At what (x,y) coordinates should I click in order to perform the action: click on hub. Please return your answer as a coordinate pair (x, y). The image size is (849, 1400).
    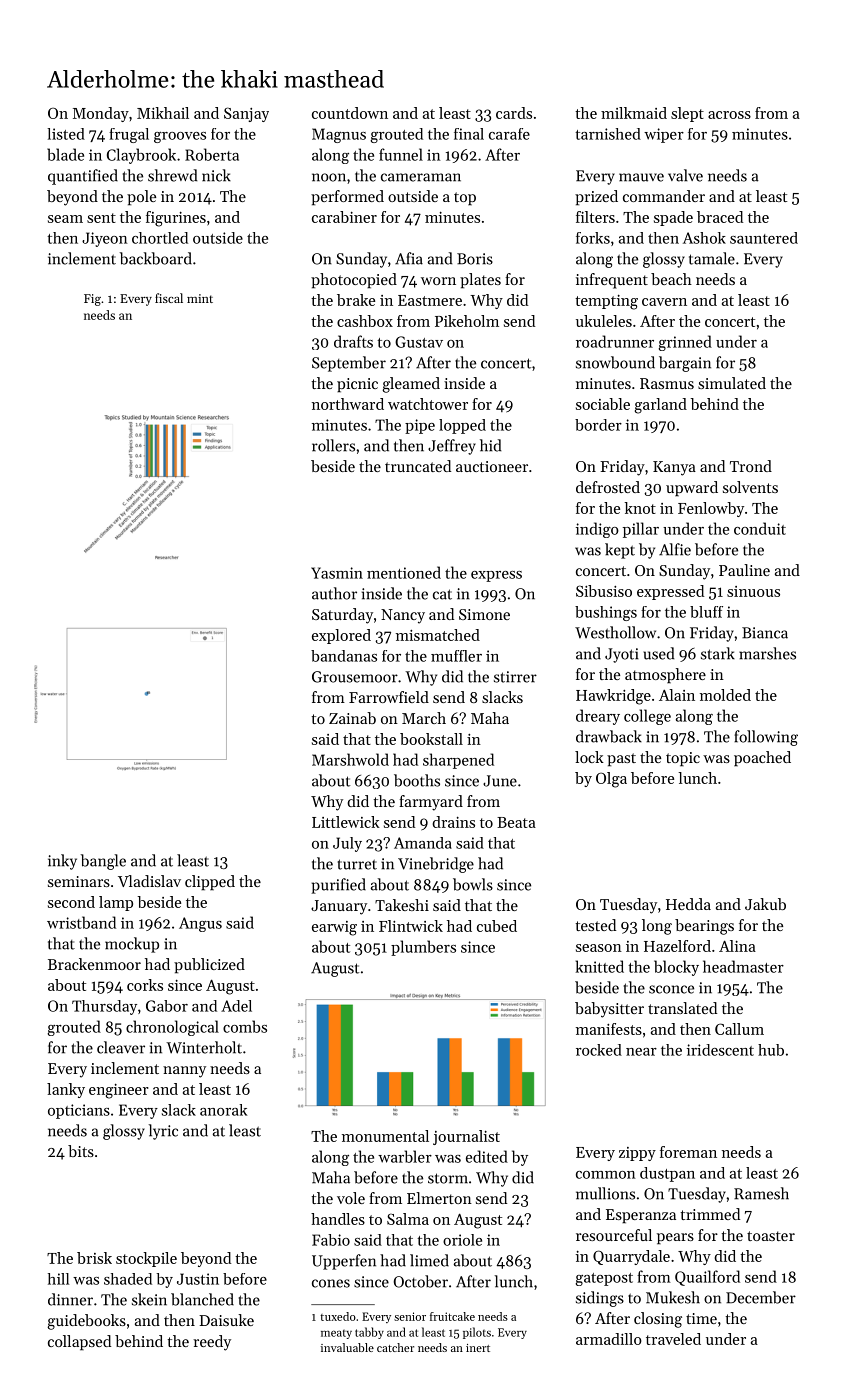
    Looking at the image, I should click on (771, 1050).
